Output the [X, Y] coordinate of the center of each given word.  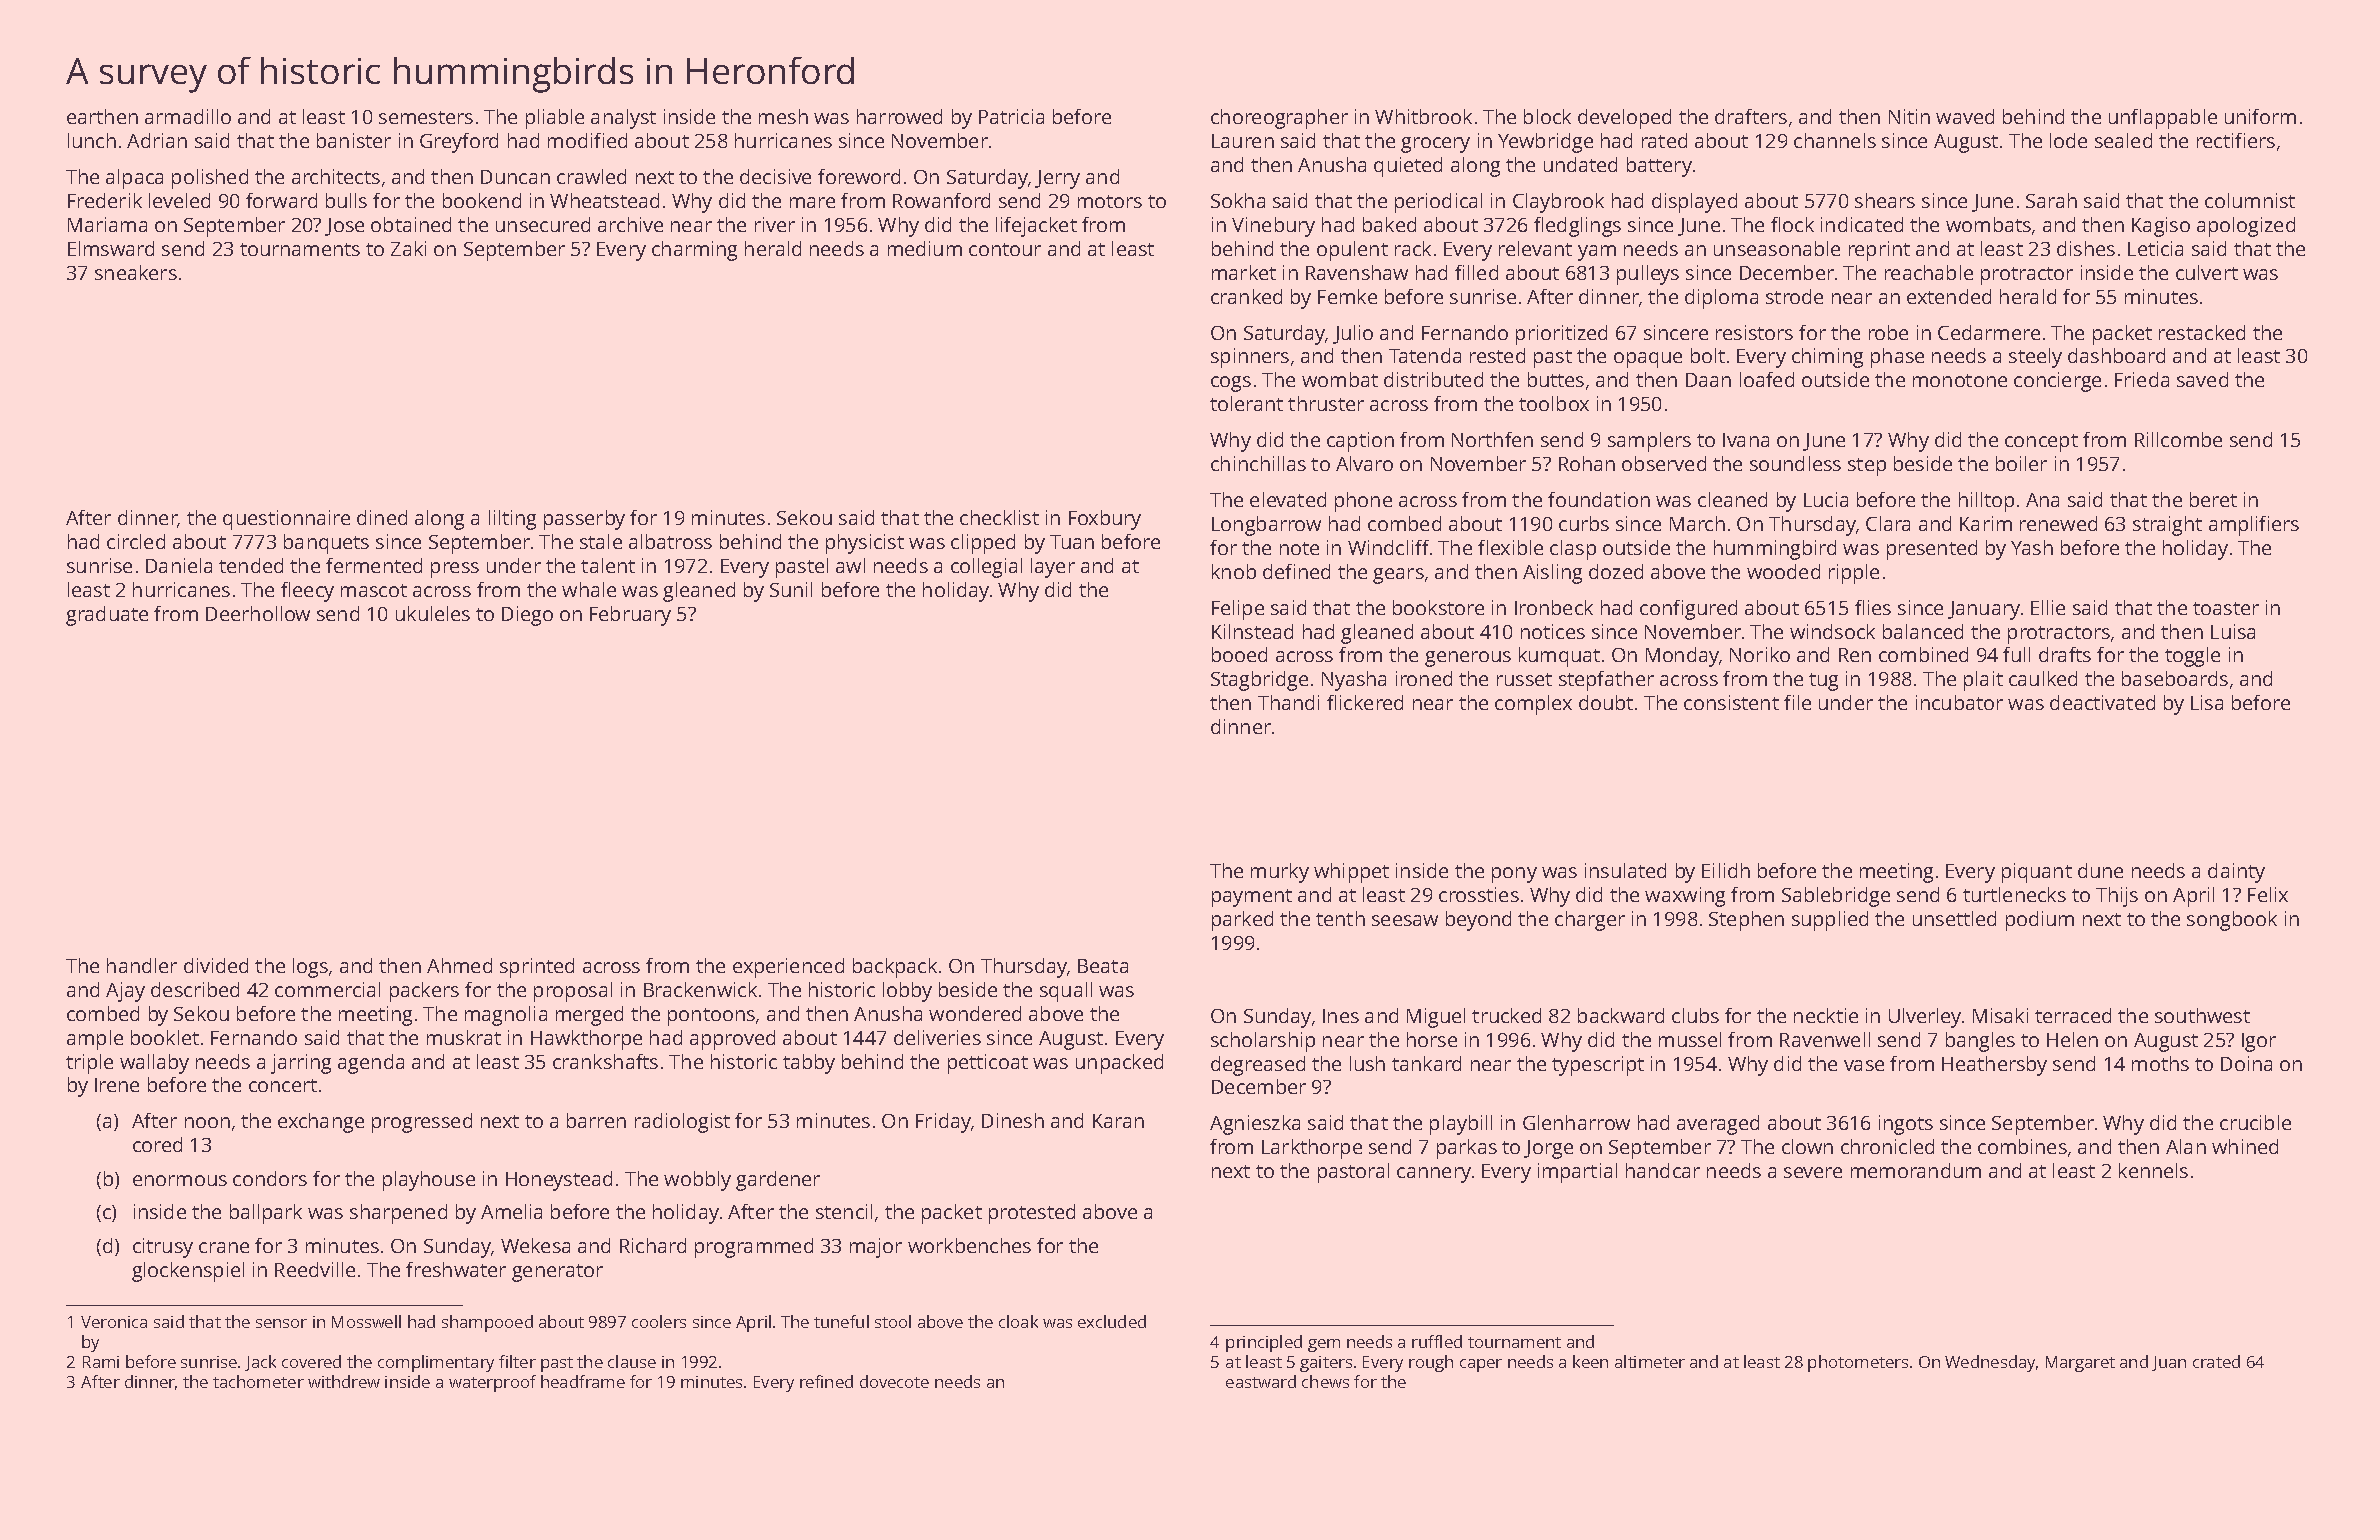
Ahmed [459, 965]
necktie [1826, 1015]
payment [1252, 898]
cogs [1231, 384]
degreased [1258, 1066]
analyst [623, 119]
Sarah [2051, 200]
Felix [2268, 894]
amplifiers [2254, 526]
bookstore [1438, 607]
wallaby [154, 1064]
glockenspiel [188, 1272]
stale [601, 541]
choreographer [1279, 119]
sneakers [136, 272]
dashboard [2116, 355]
